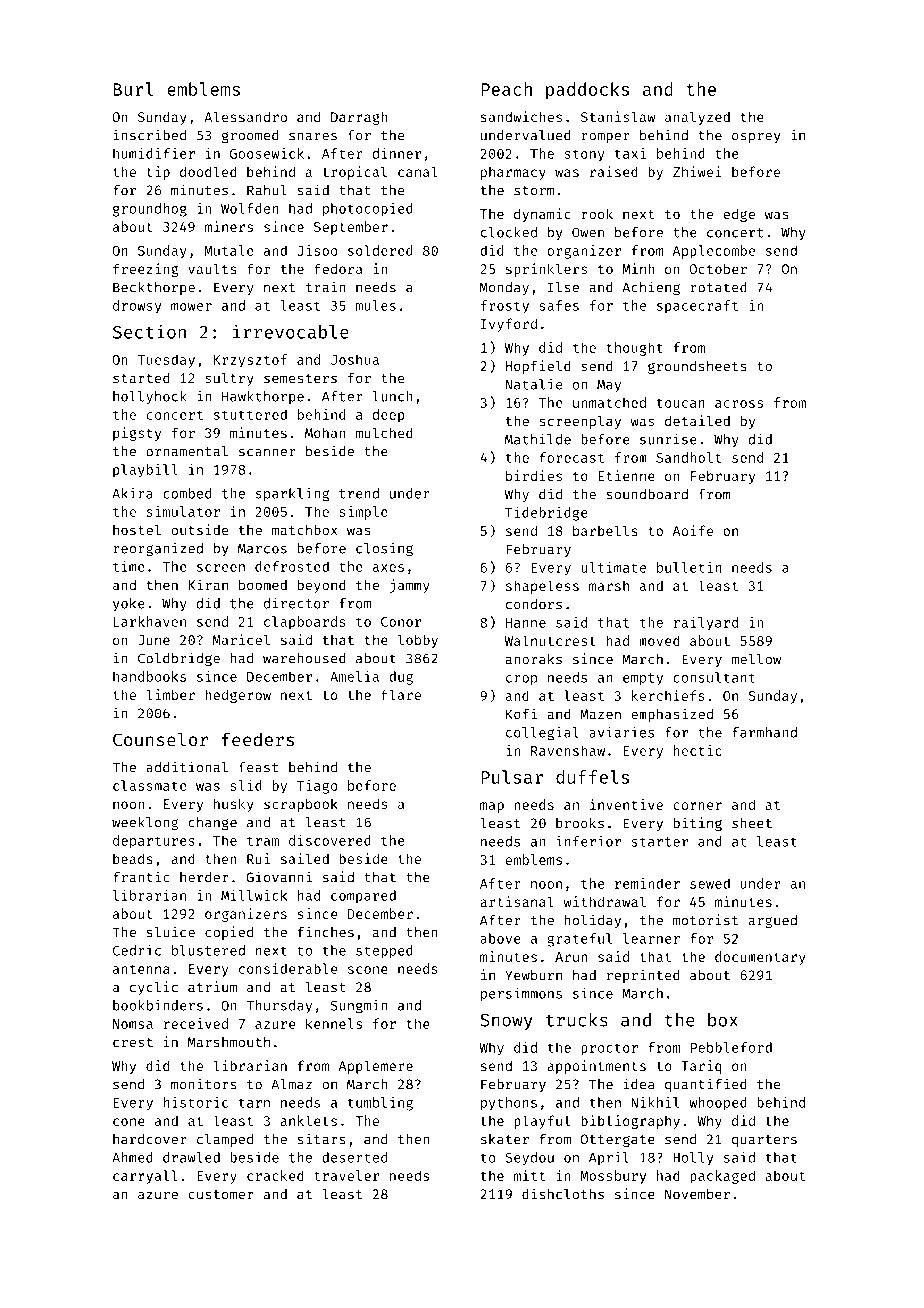  Describe the element at coordinates (609, 386) in the screenshot. I see `May` at that location.
